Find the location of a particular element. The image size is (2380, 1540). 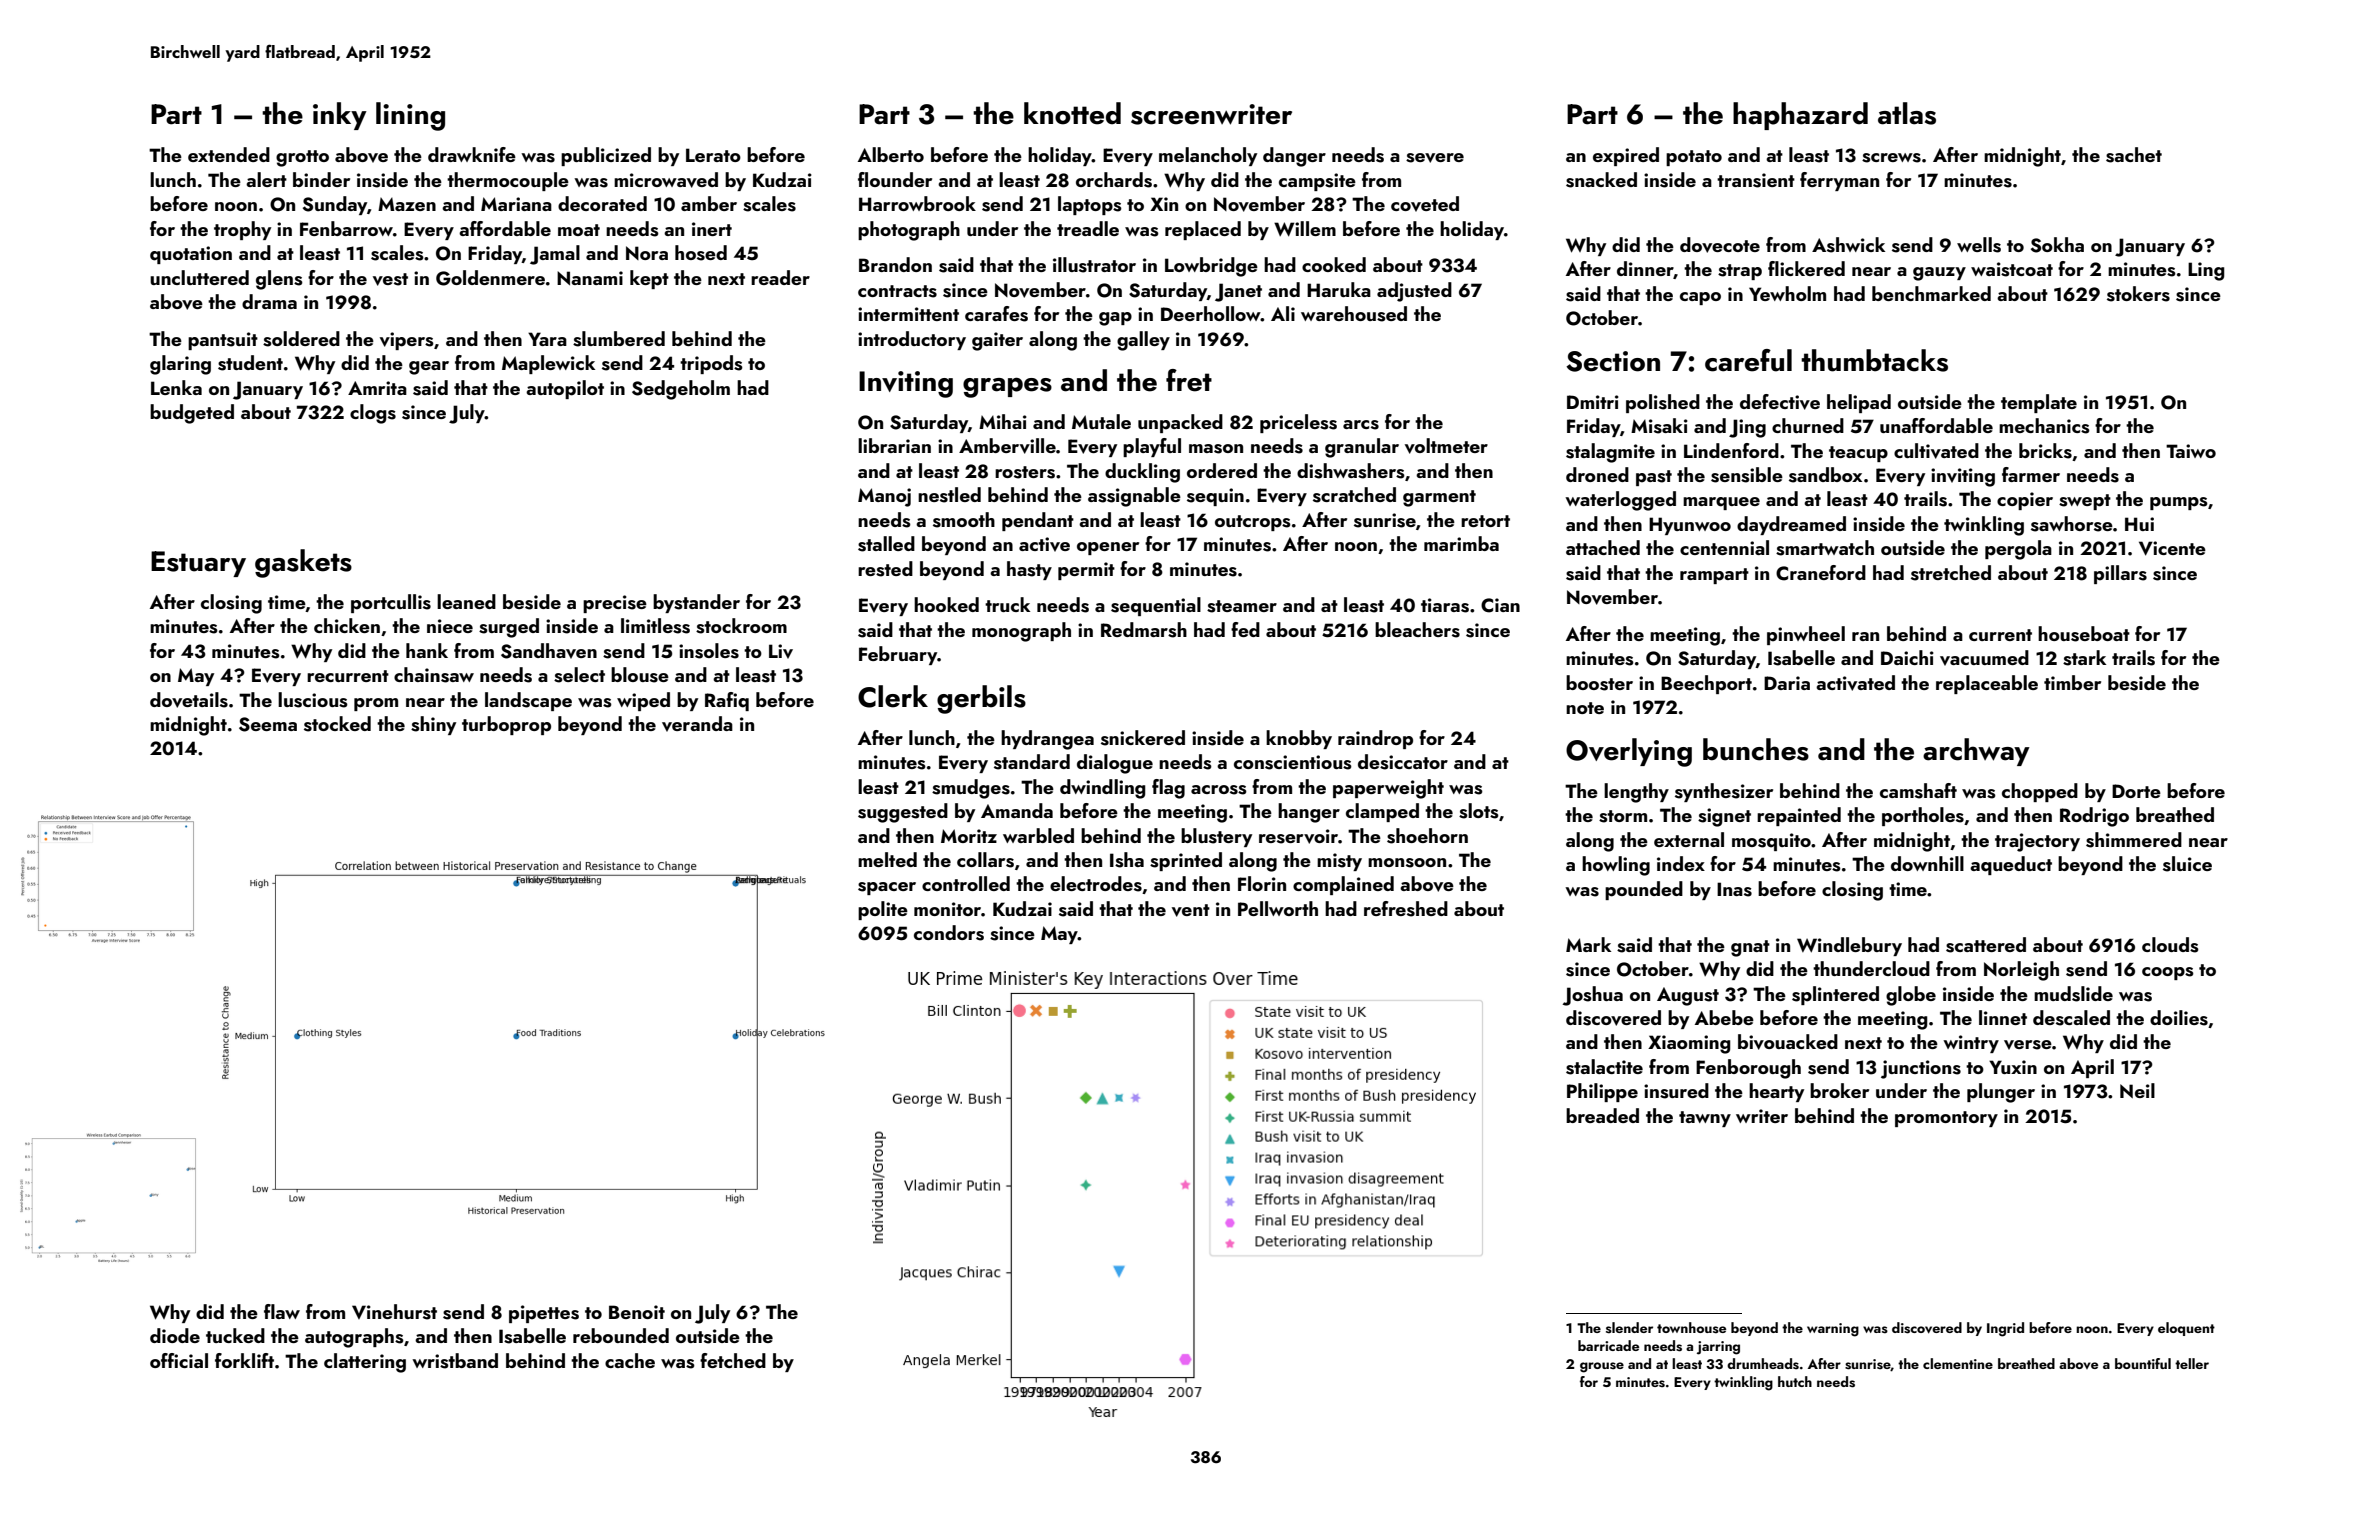

flaw is located at coordinates (282, 1311).
